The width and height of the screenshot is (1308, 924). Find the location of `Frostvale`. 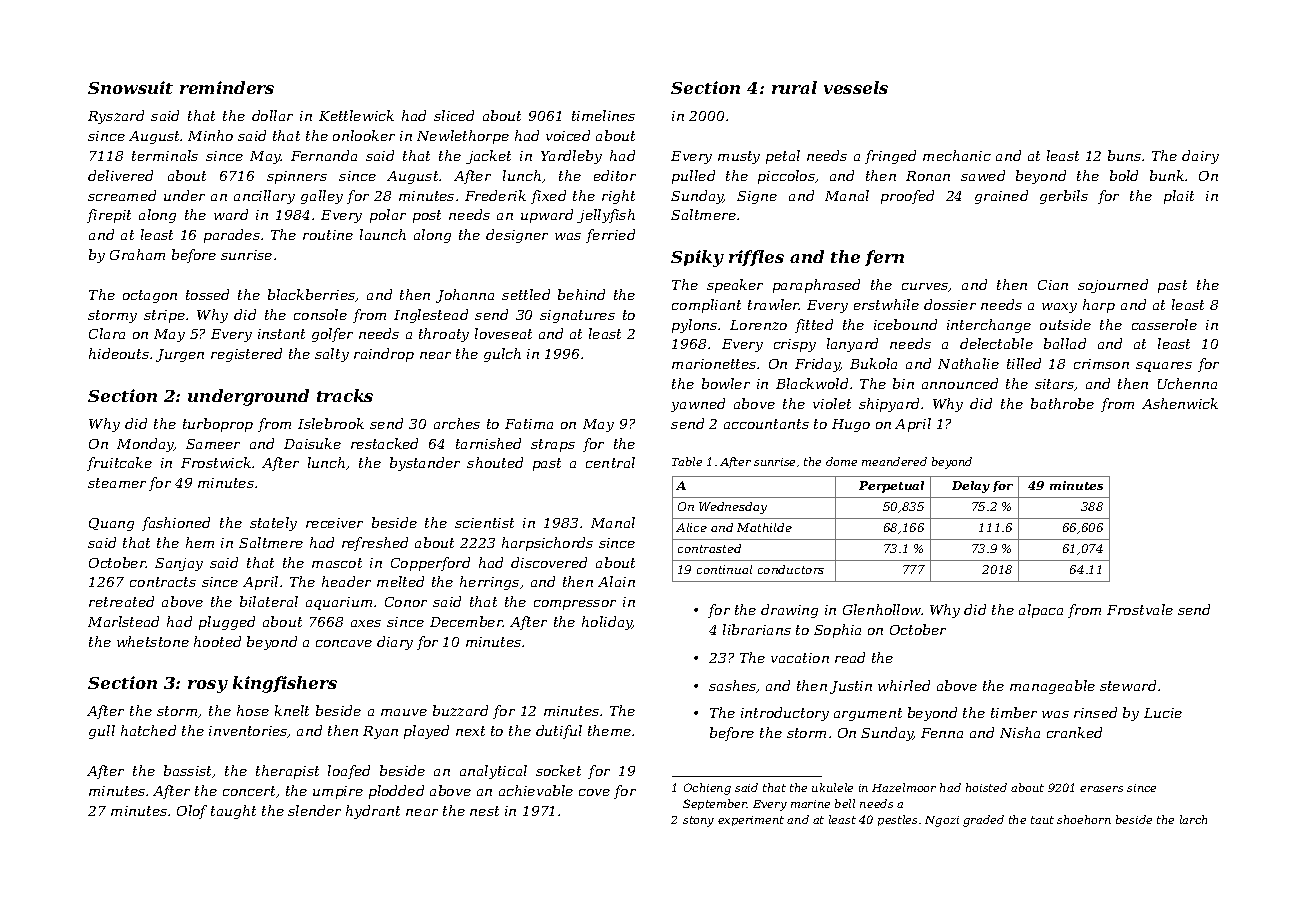

Frostvale is located at coordinates (1140, 609).
